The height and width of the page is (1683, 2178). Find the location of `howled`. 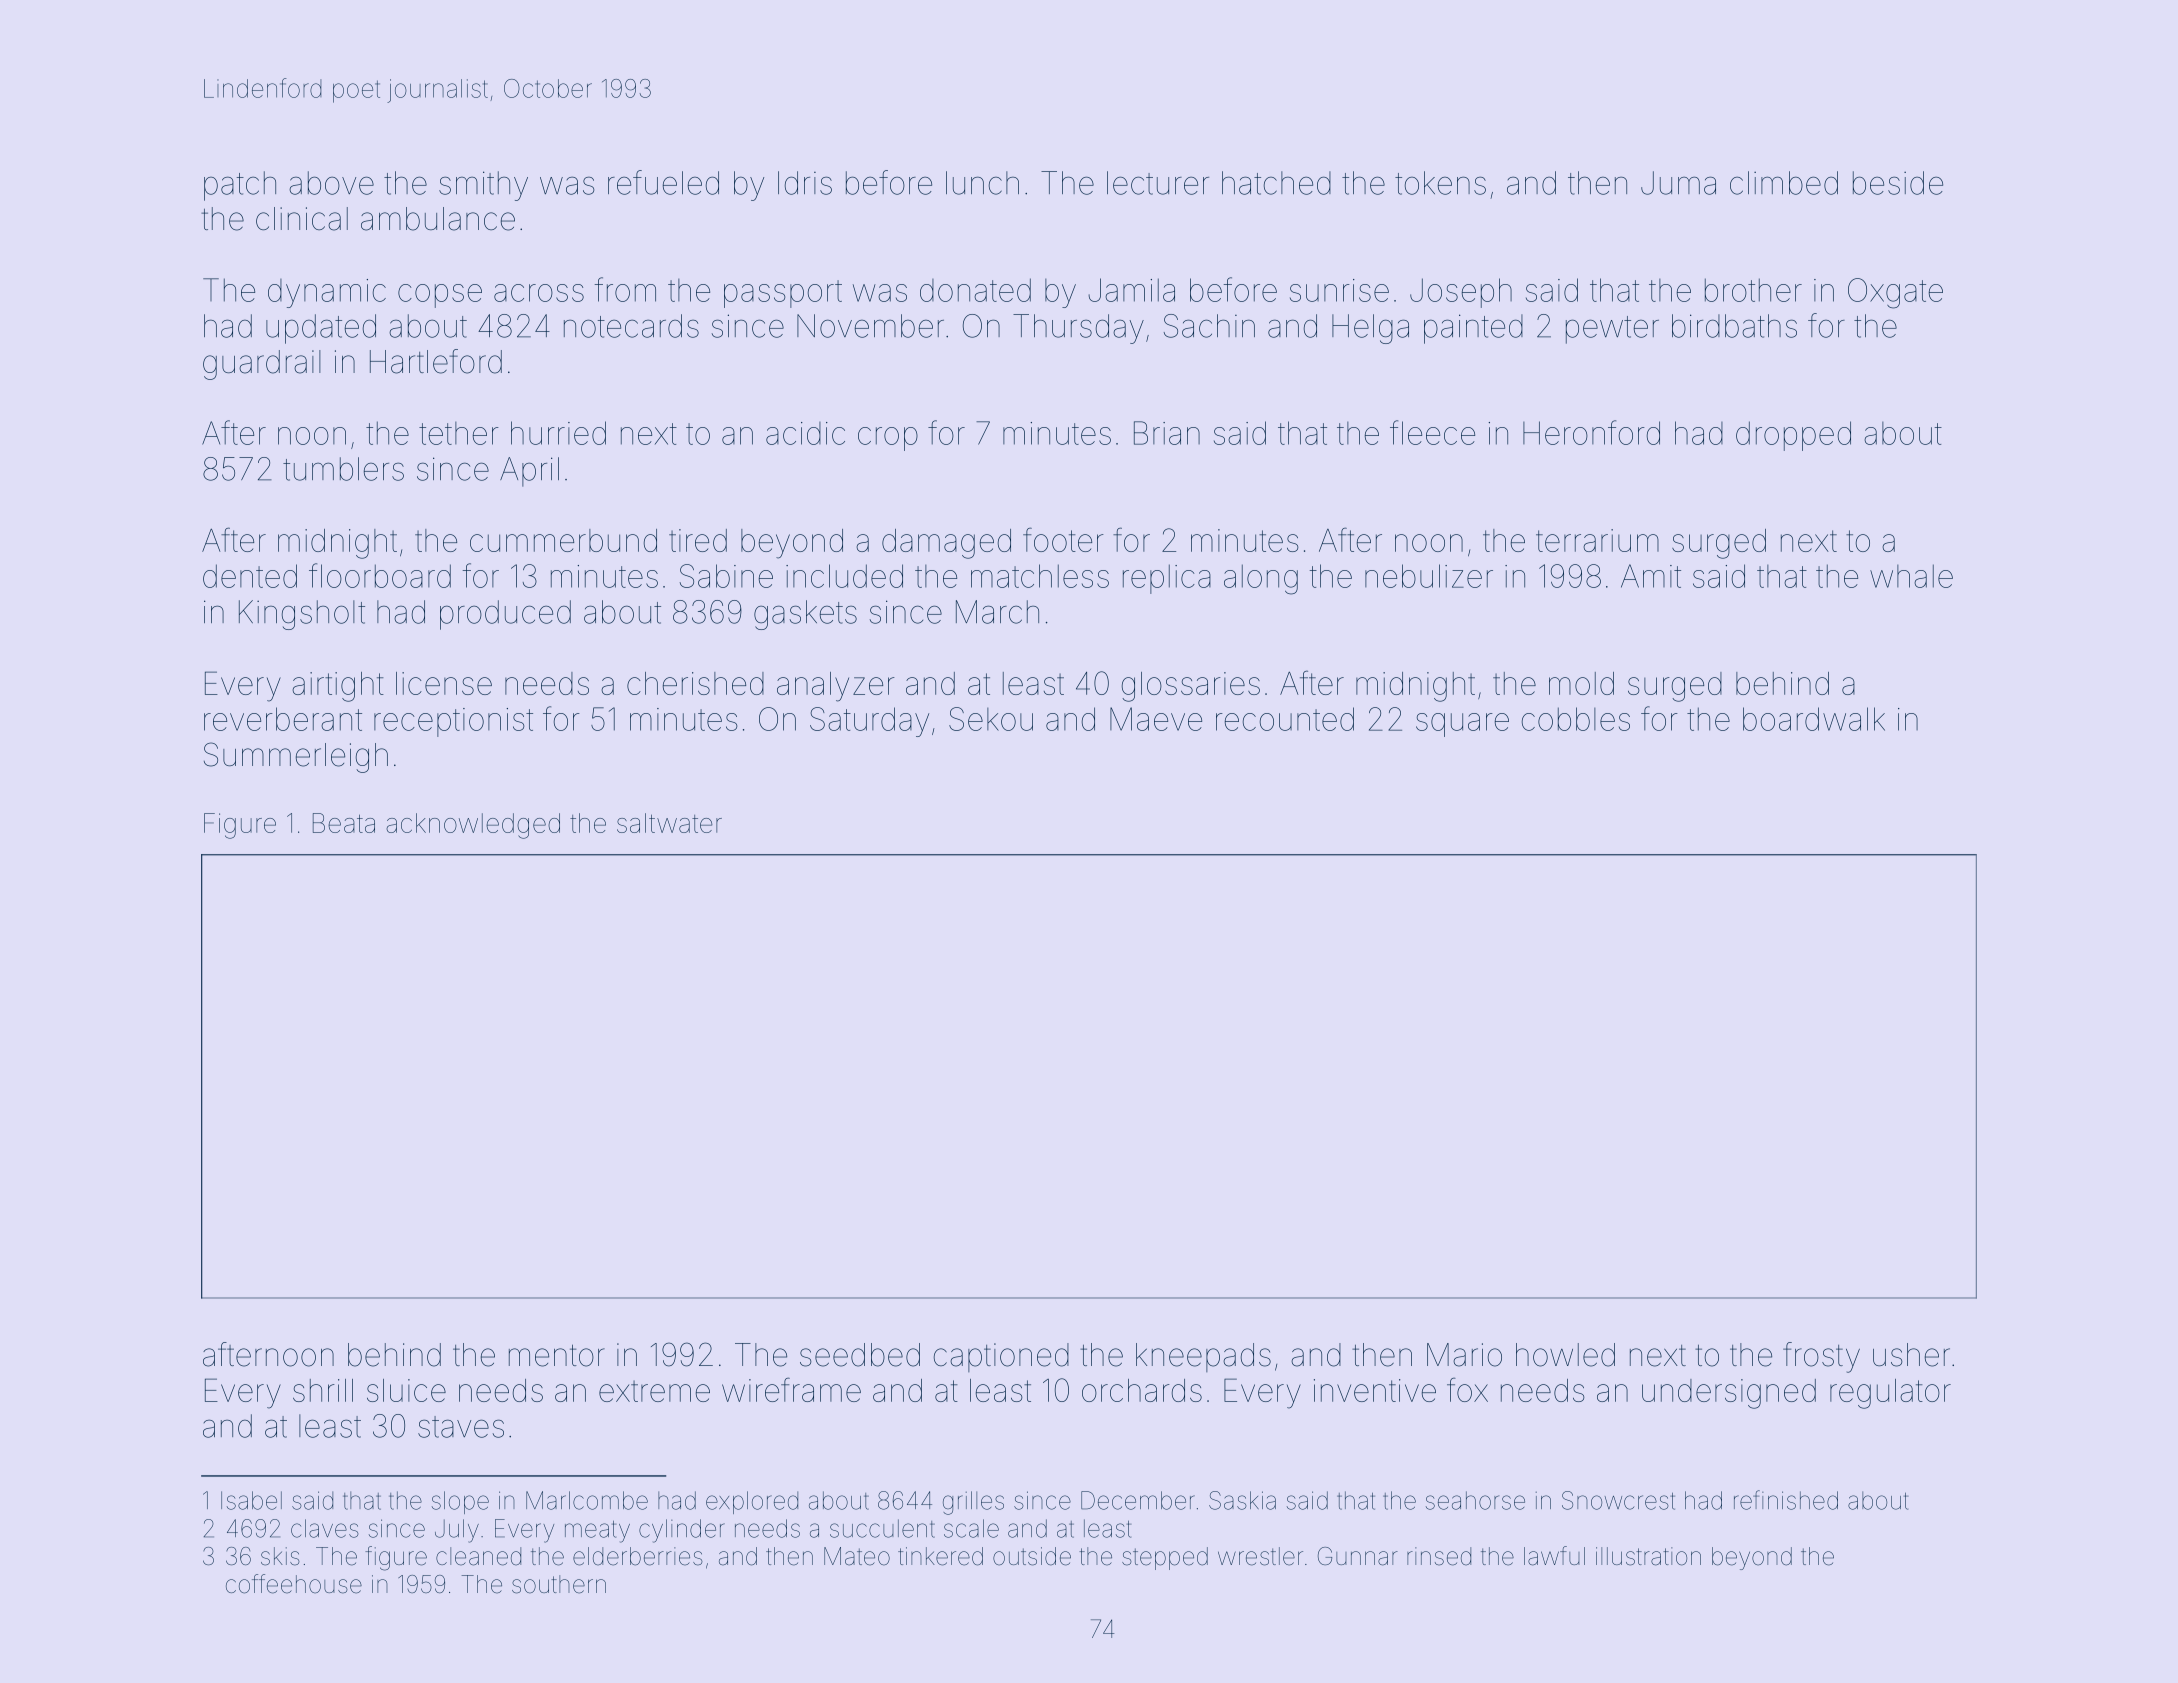

howled is located at coordinates (1565, 1355).
